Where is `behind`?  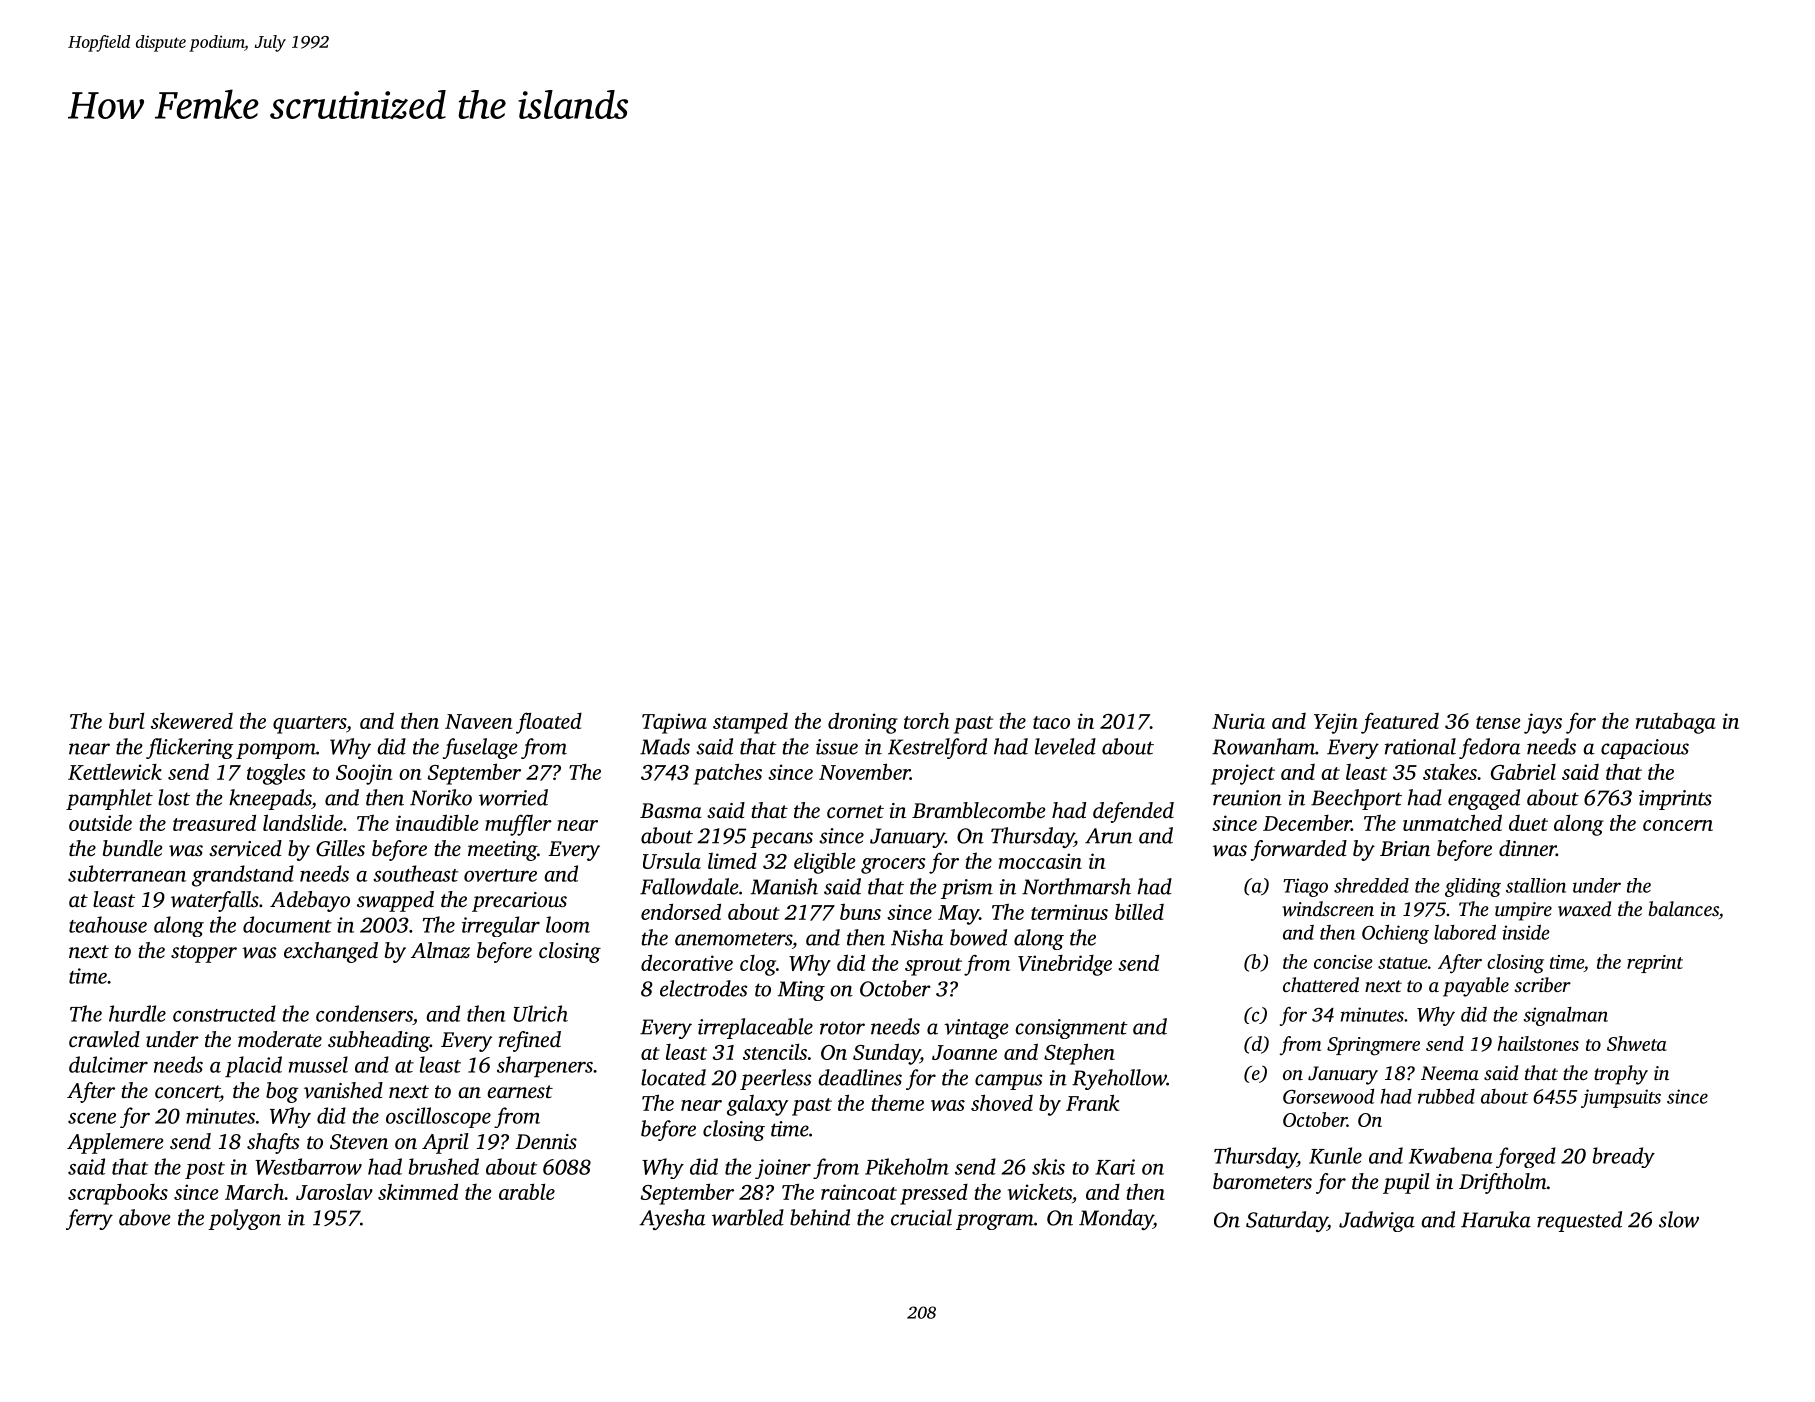 behind is located at coordinates (820, 1217).
